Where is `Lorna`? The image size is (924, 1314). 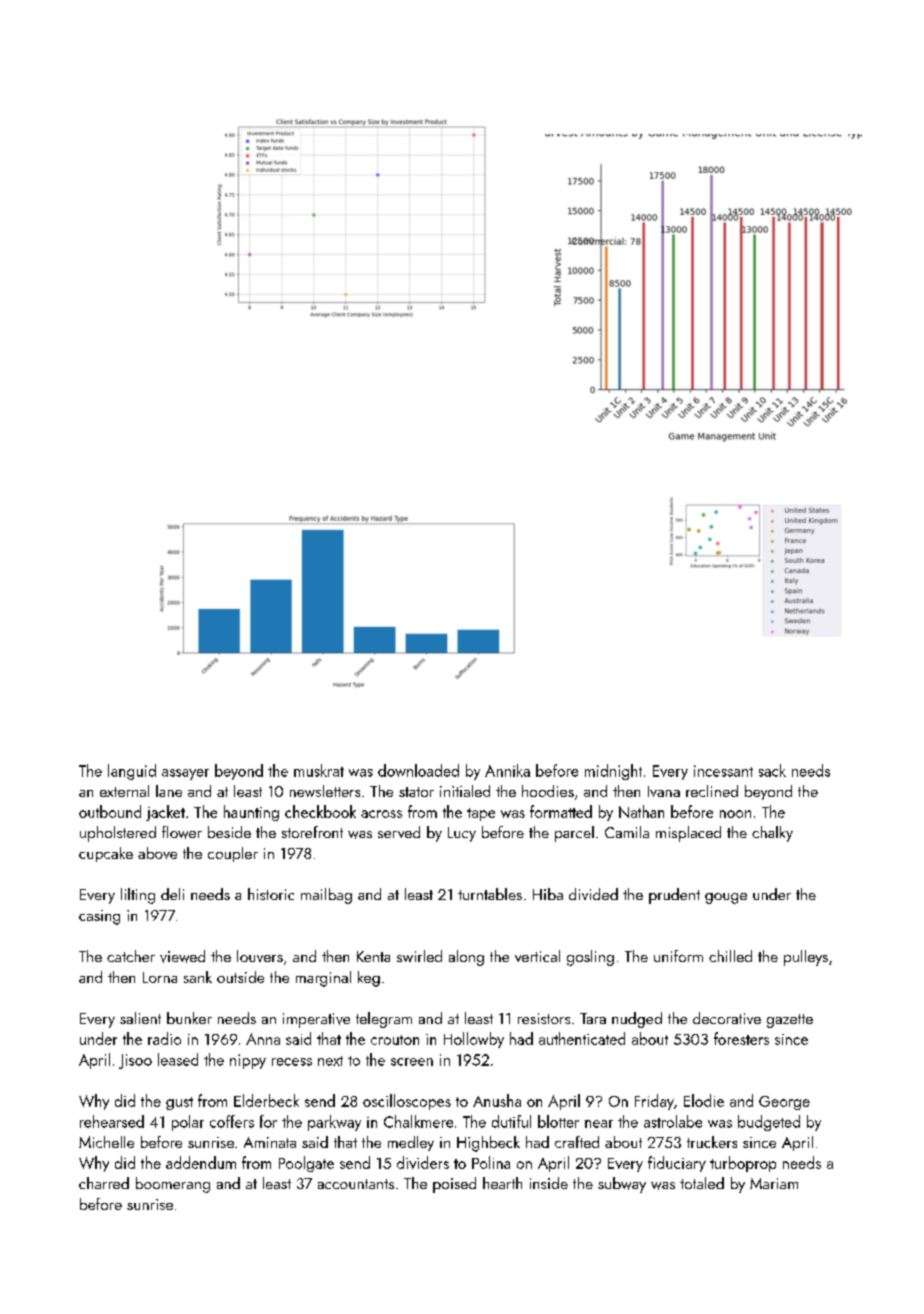
Lorna is located at coordinates (160, 977).
